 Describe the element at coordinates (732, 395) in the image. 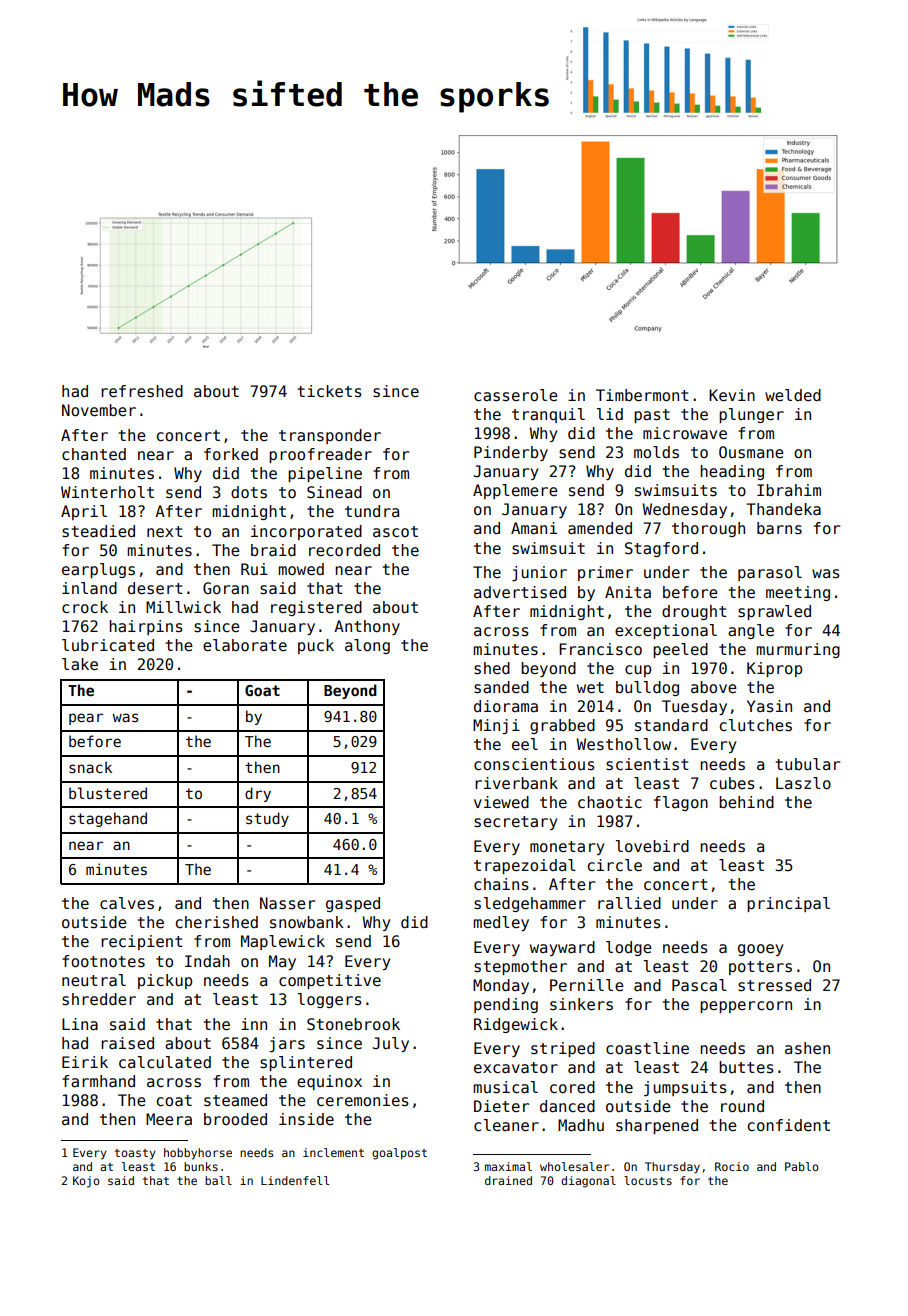

I see `Kevin` at that location.
